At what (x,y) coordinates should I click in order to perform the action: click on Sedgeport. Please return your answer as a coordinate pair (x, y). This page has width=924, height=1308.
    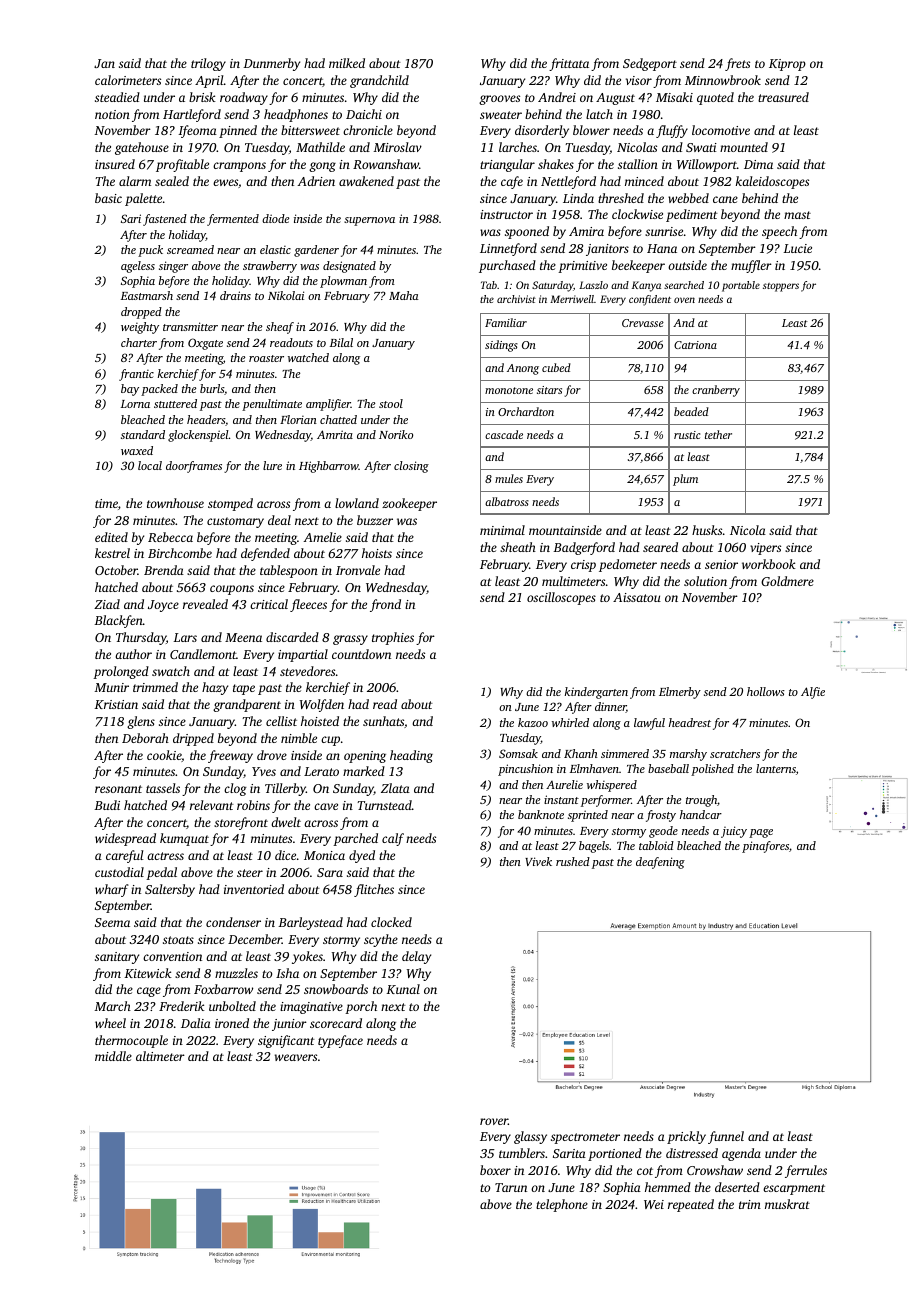
    Looking at the image, I should click on (650, 64).
